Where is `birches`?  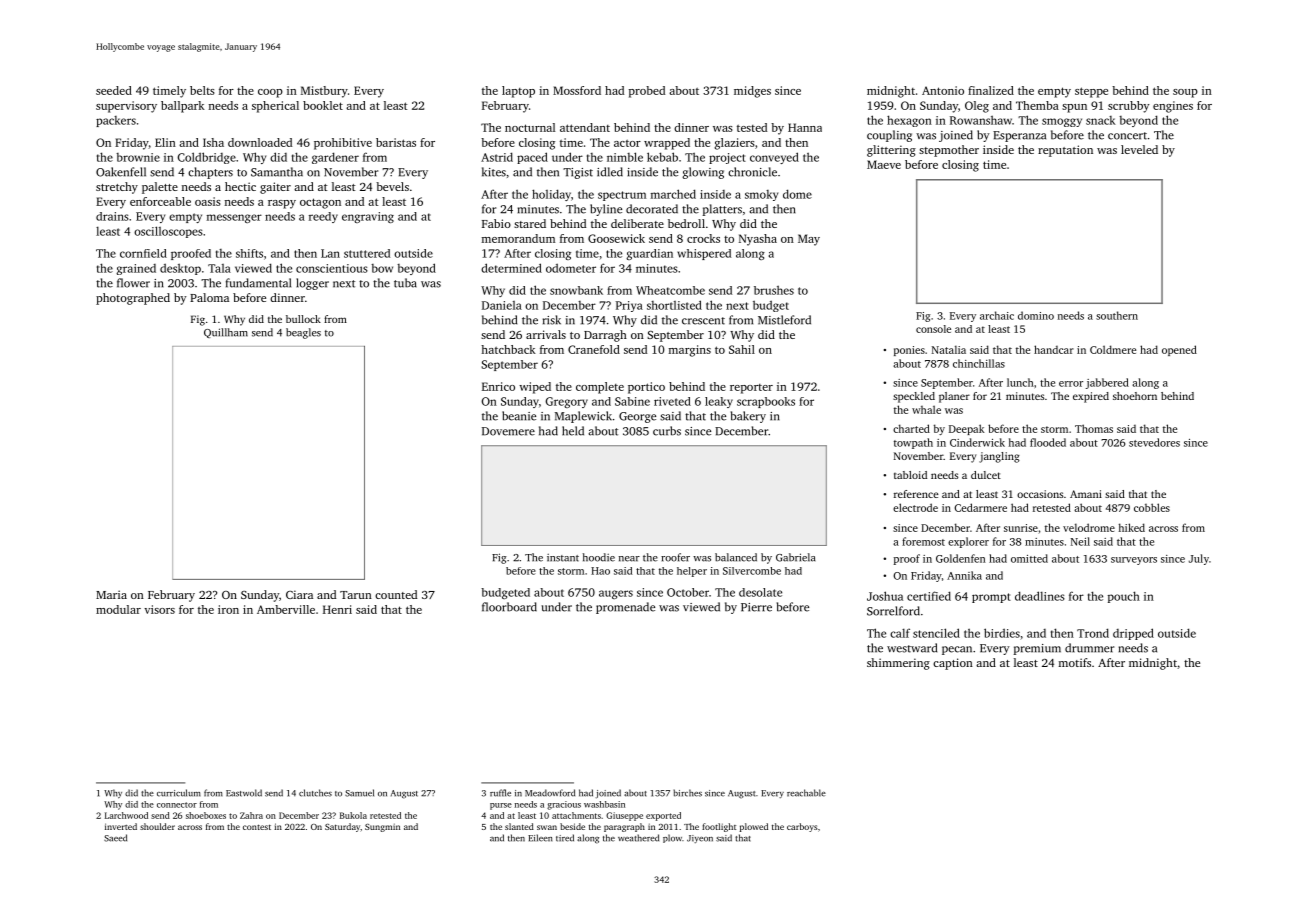
birches is located at coordinates (687, 793).
